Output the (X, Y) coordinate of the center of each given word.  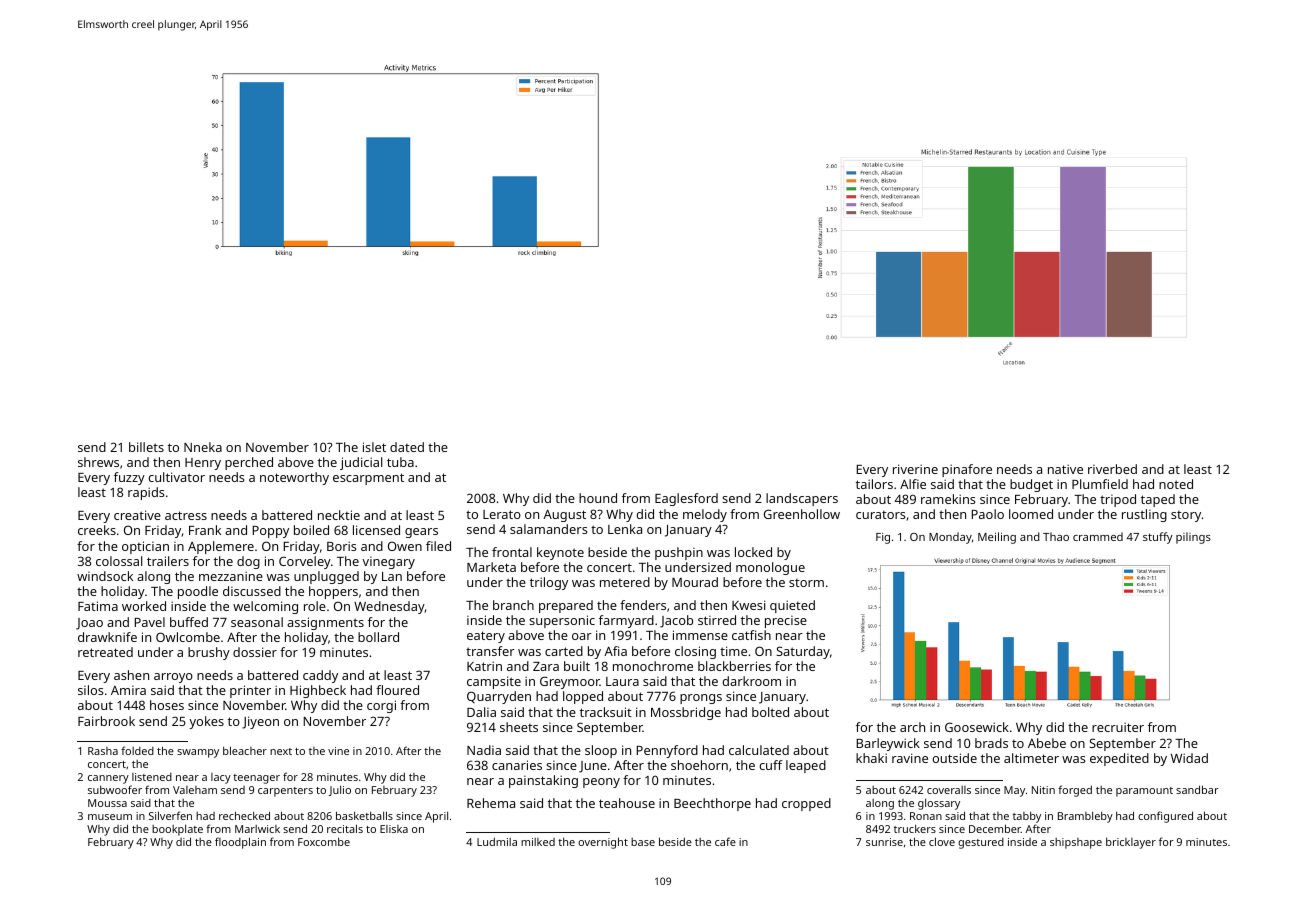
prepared (566, 606)
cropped (806, 804)
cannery (108, 779)
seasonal (257, 622)
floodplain (240, 843)
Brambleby (1085, 817)
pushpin (679, 553)
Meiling (997, 538)
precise (786, 621)
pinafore (967, 470)
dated (407, 447)
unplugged (326, 577)
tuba (400, 462)
